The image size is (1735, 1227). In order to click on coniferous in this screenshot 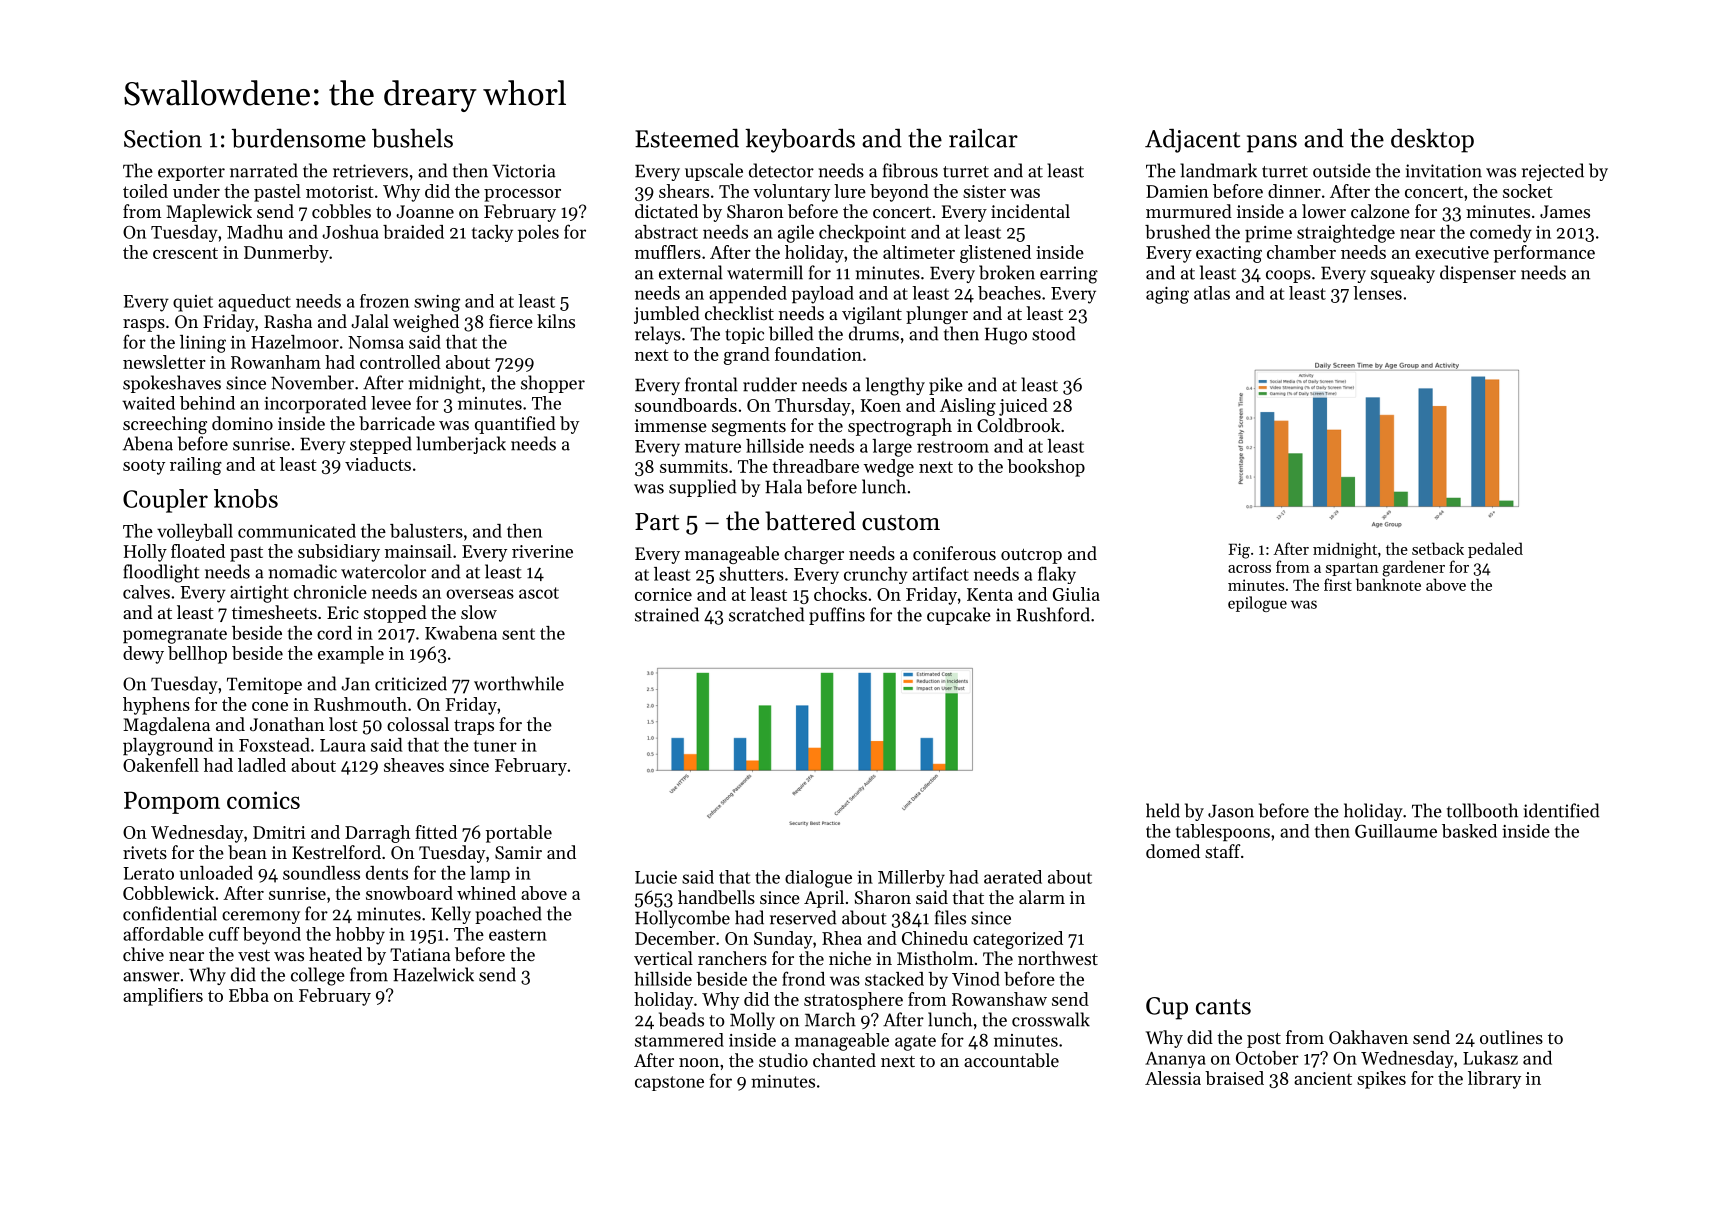, I will do `click(954, 553)`.
